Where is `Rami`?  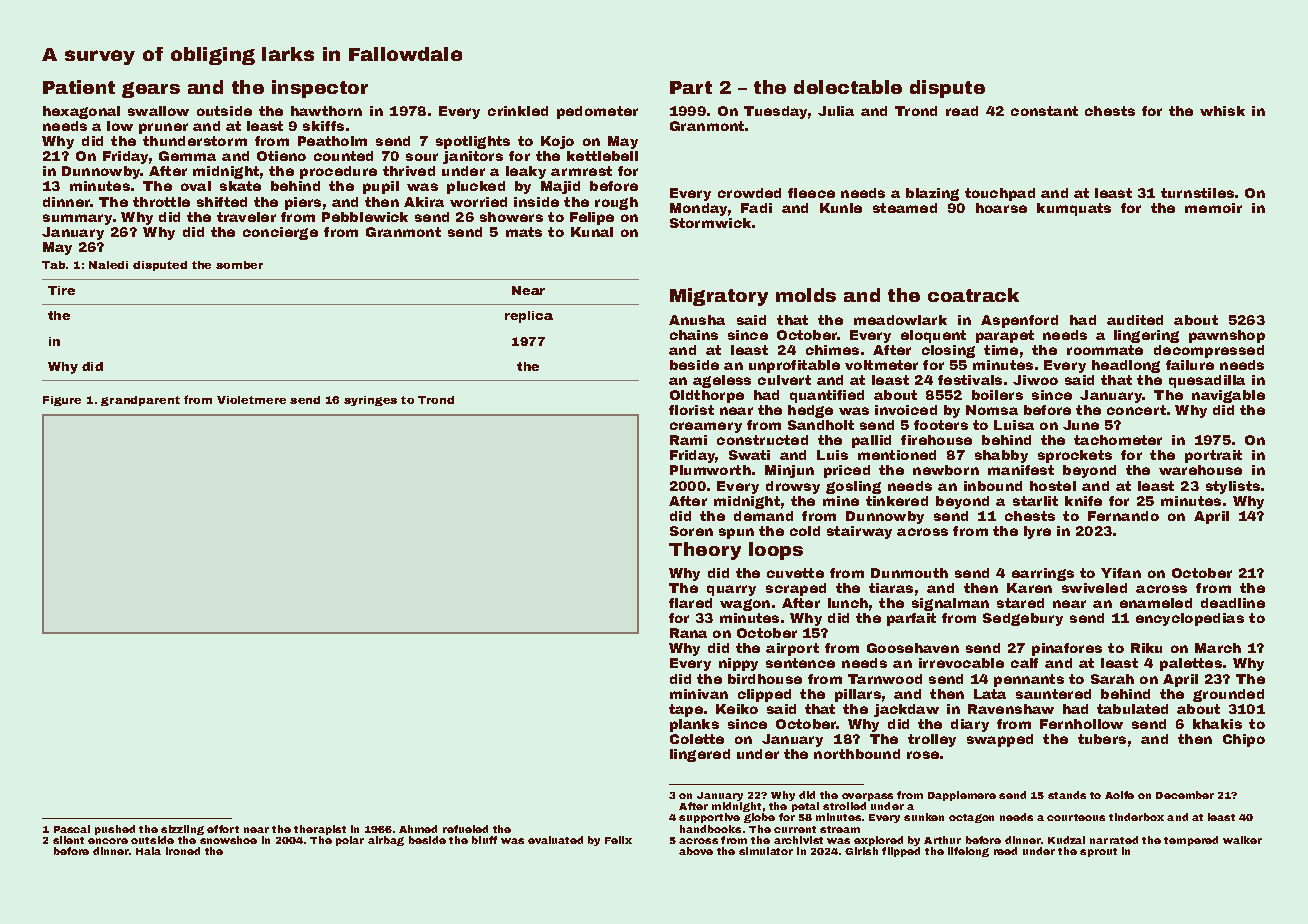
Rami is located at coordinates (688, 440).
